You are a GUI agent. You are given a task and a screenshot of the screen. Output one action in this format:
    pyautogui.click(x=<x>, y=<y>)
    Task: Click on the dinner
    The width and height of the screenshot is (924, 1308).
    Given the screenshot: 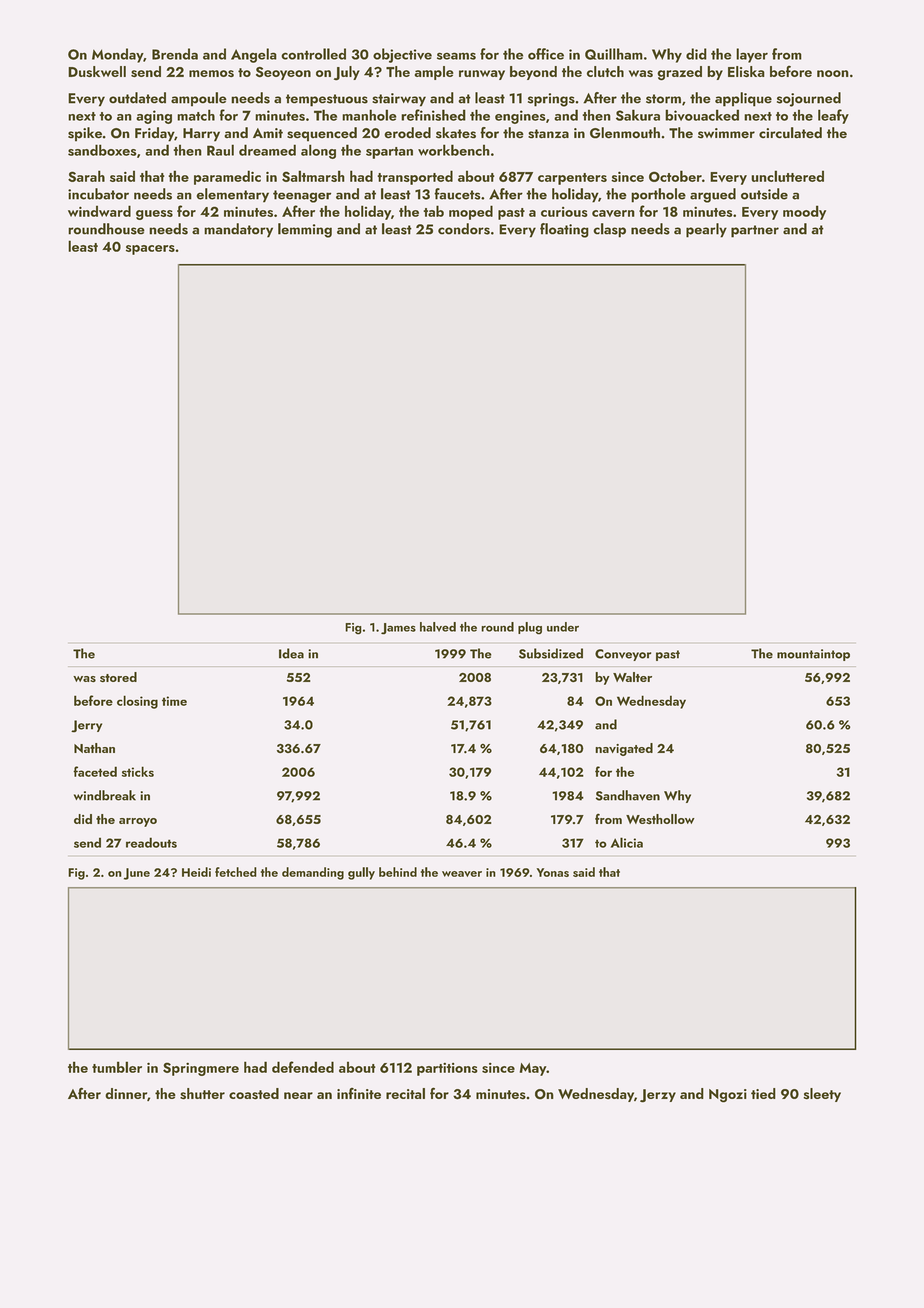 What is the action you would take?
    pyautogui.click(x=126, y=1093)
